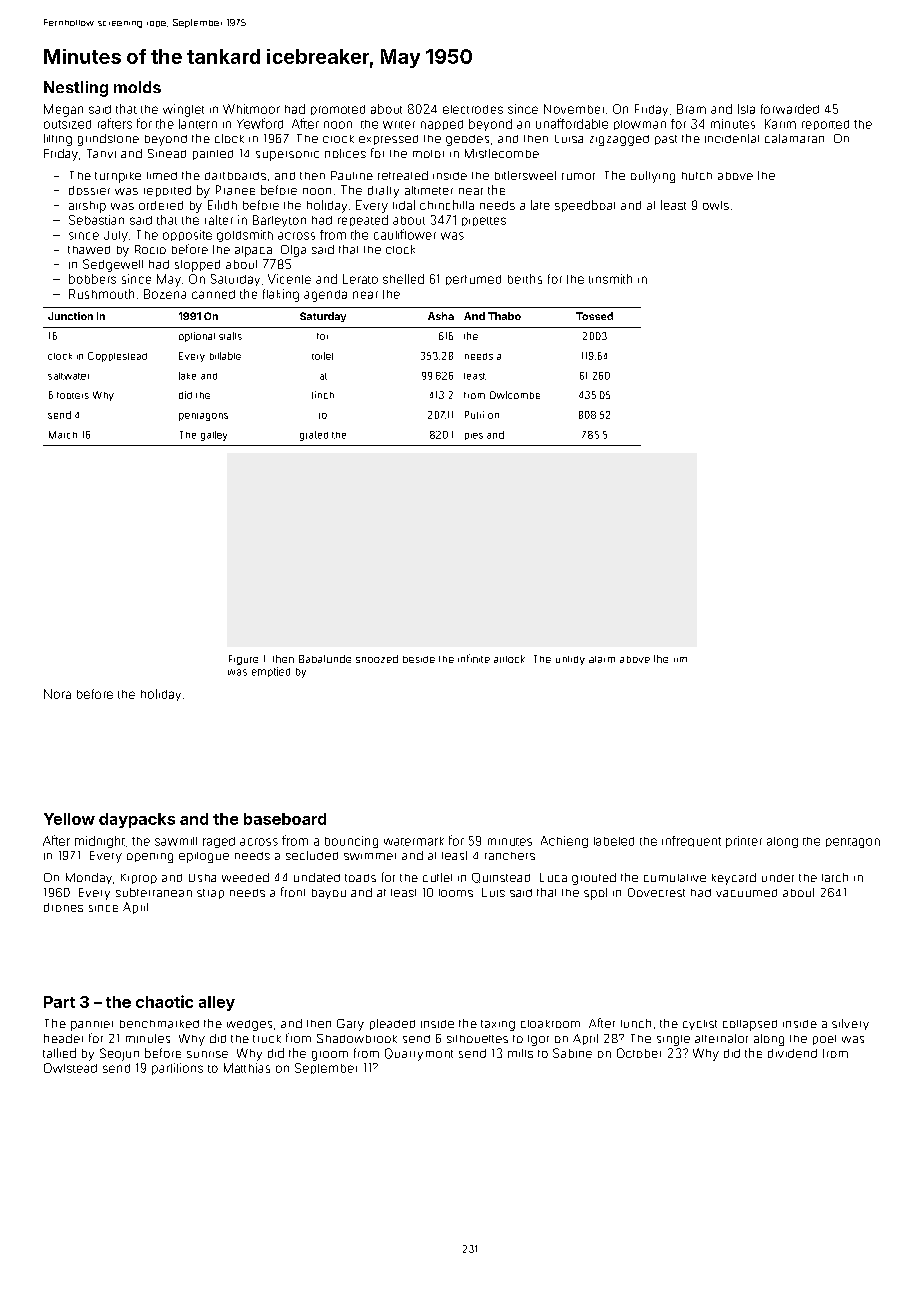 This screenshot has height=1308, width=924. What do you see at coordinates (314, 436) in the screenshot?
I see `grated` at bounding box center [314, 436].
